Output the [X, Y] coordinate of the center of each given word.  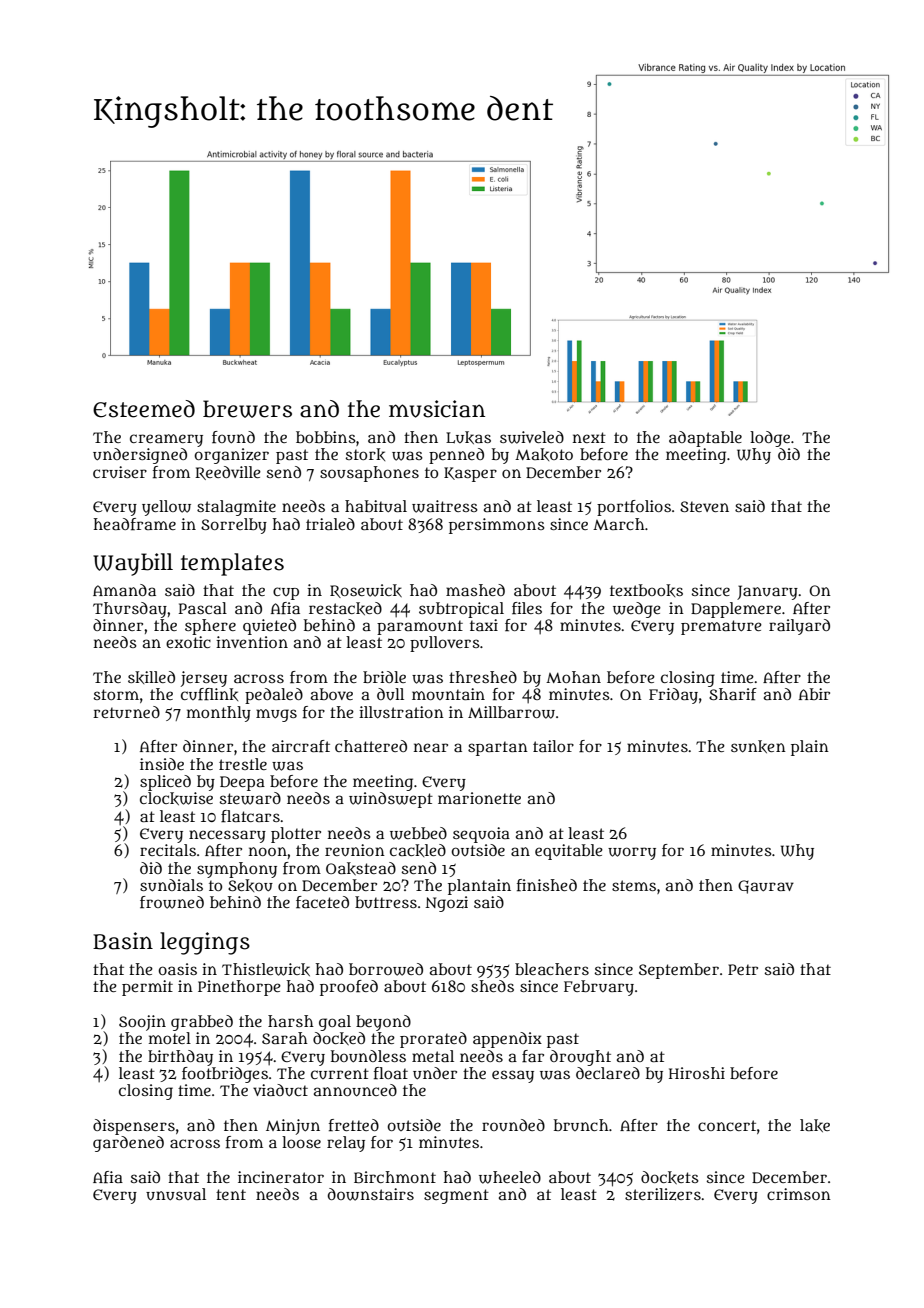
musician [437, 409]
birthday [180, 1058]
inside [162, 764]
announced [355, 1090]
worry [632, 853]
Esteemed [144, 409]
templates [232, 564]
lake [815, 1125]
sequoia [481, 835]
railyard [799, 627]
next [589, 437]
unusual [176, 1194]
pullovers [445, 644]
